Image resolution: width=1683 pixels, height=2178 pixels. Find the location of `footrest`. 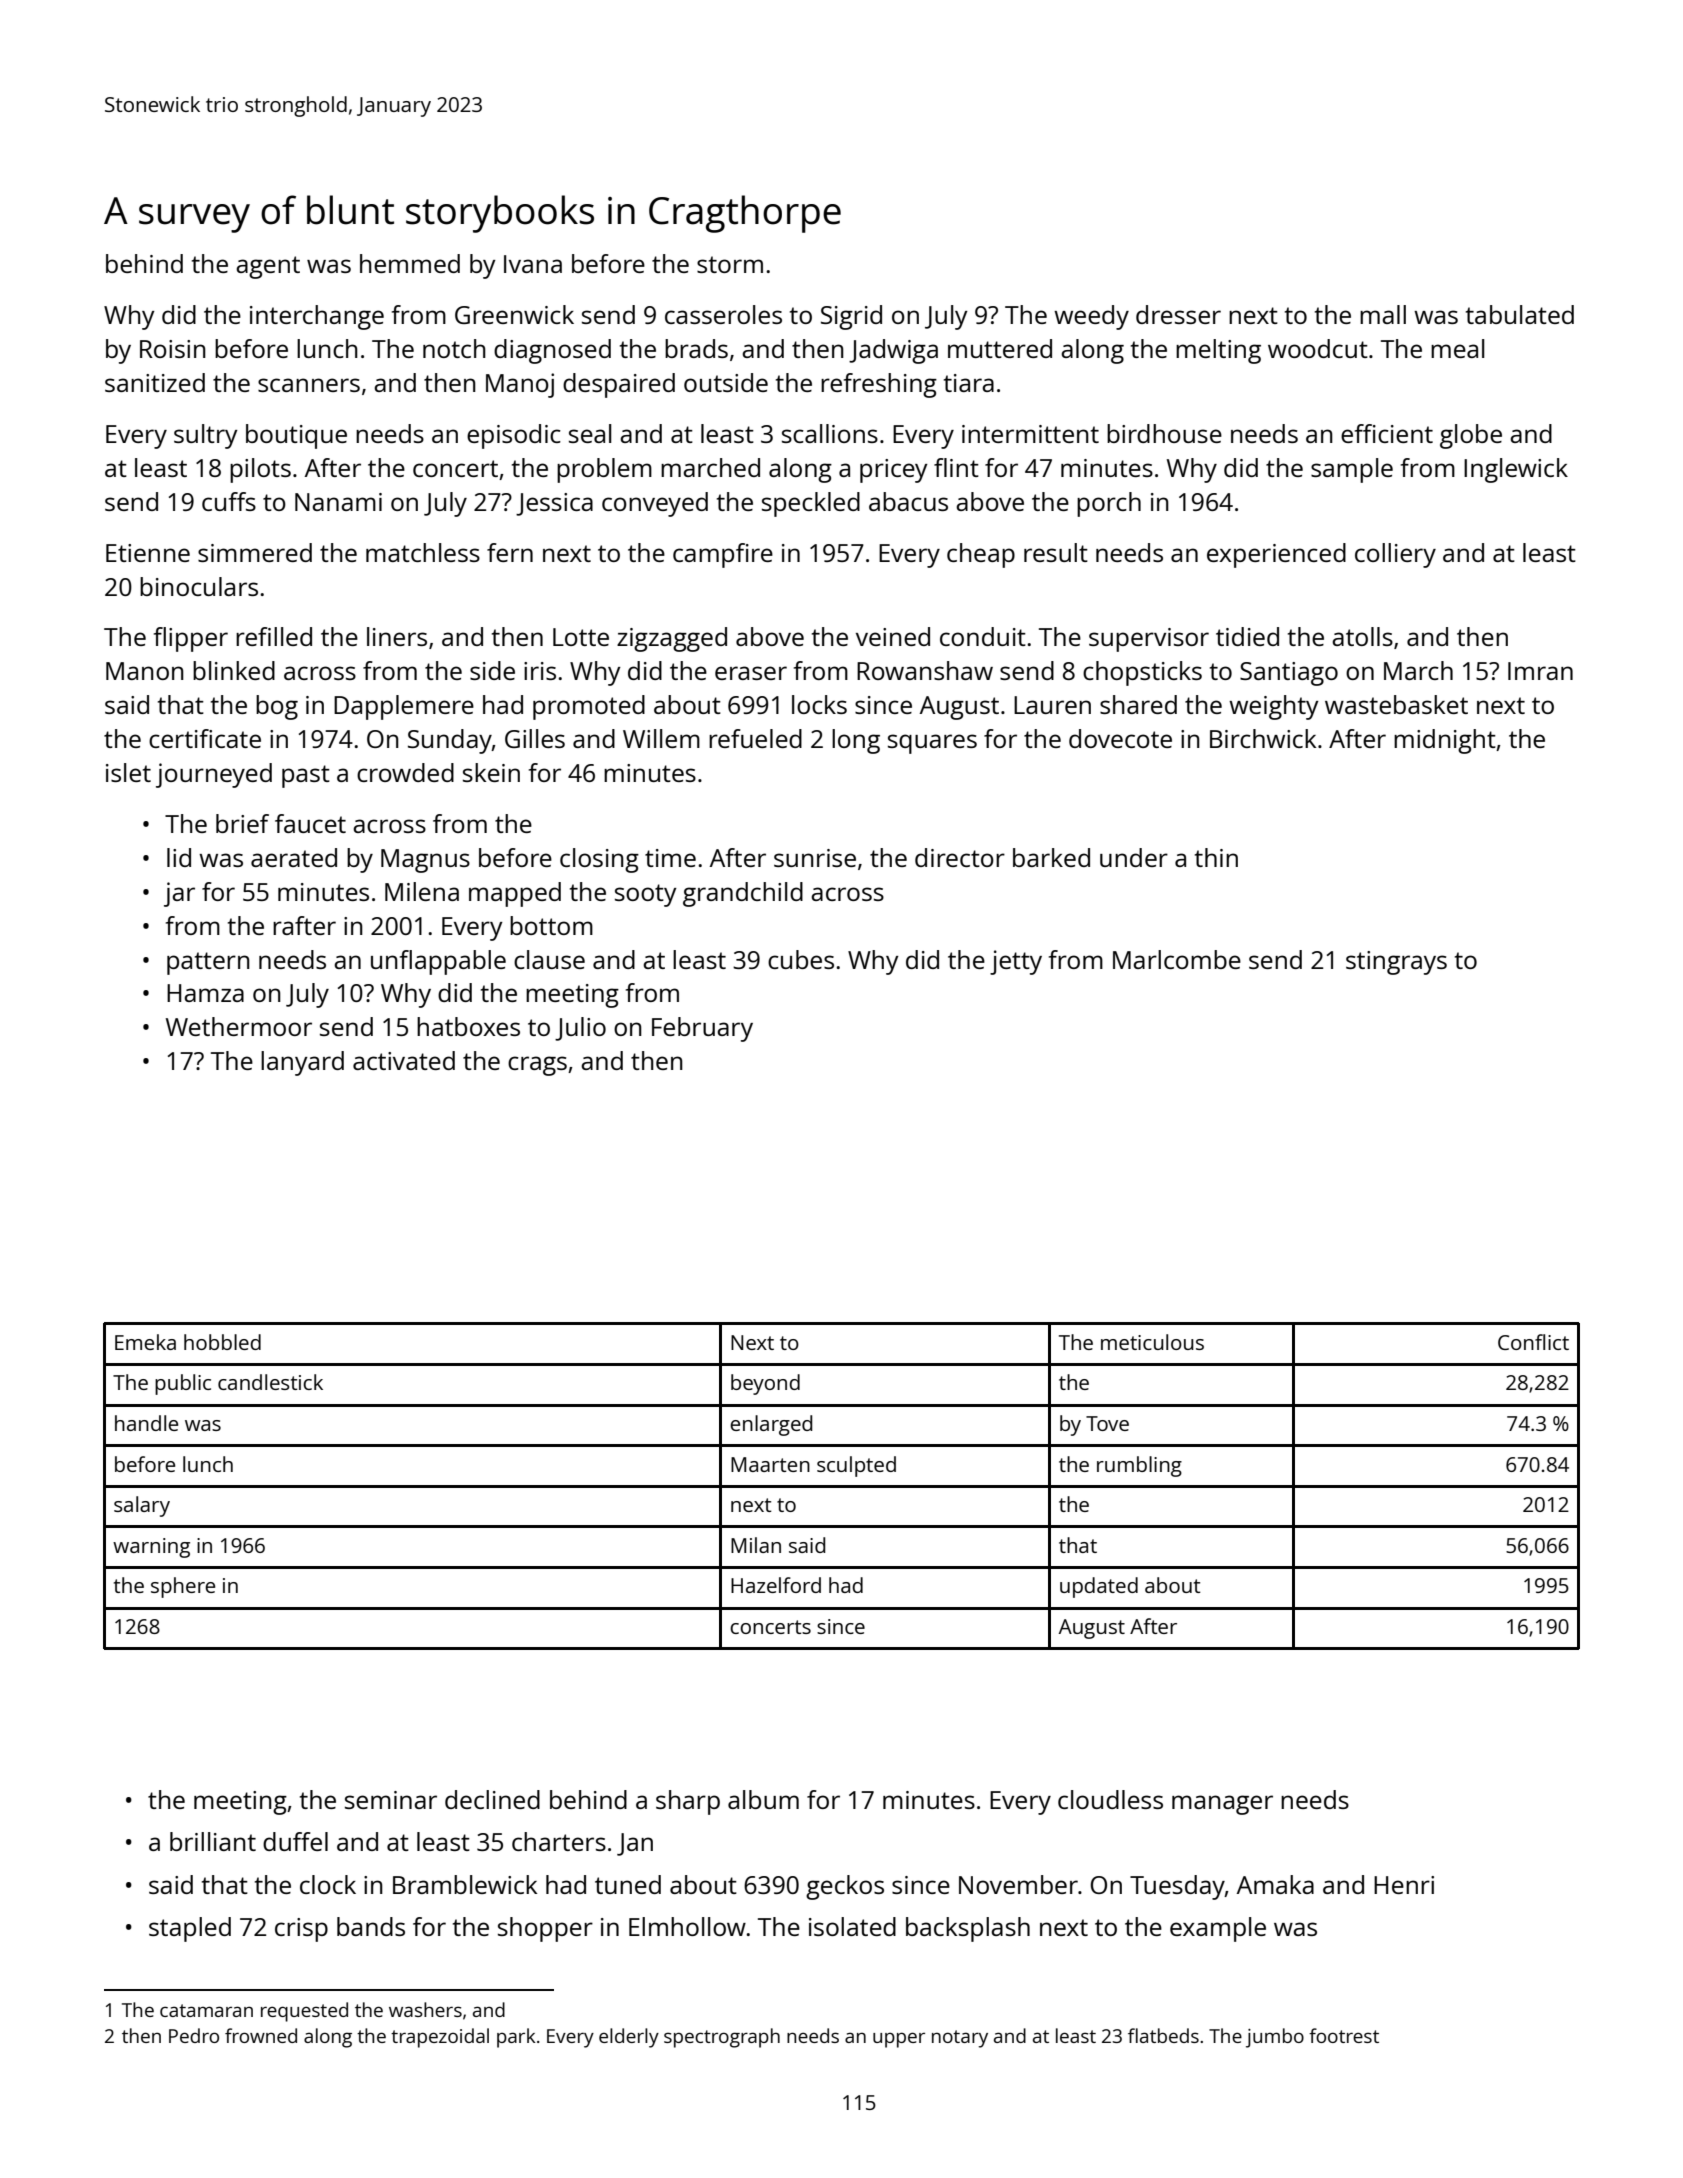

footrest is located at coordinates (1344, 2035).
